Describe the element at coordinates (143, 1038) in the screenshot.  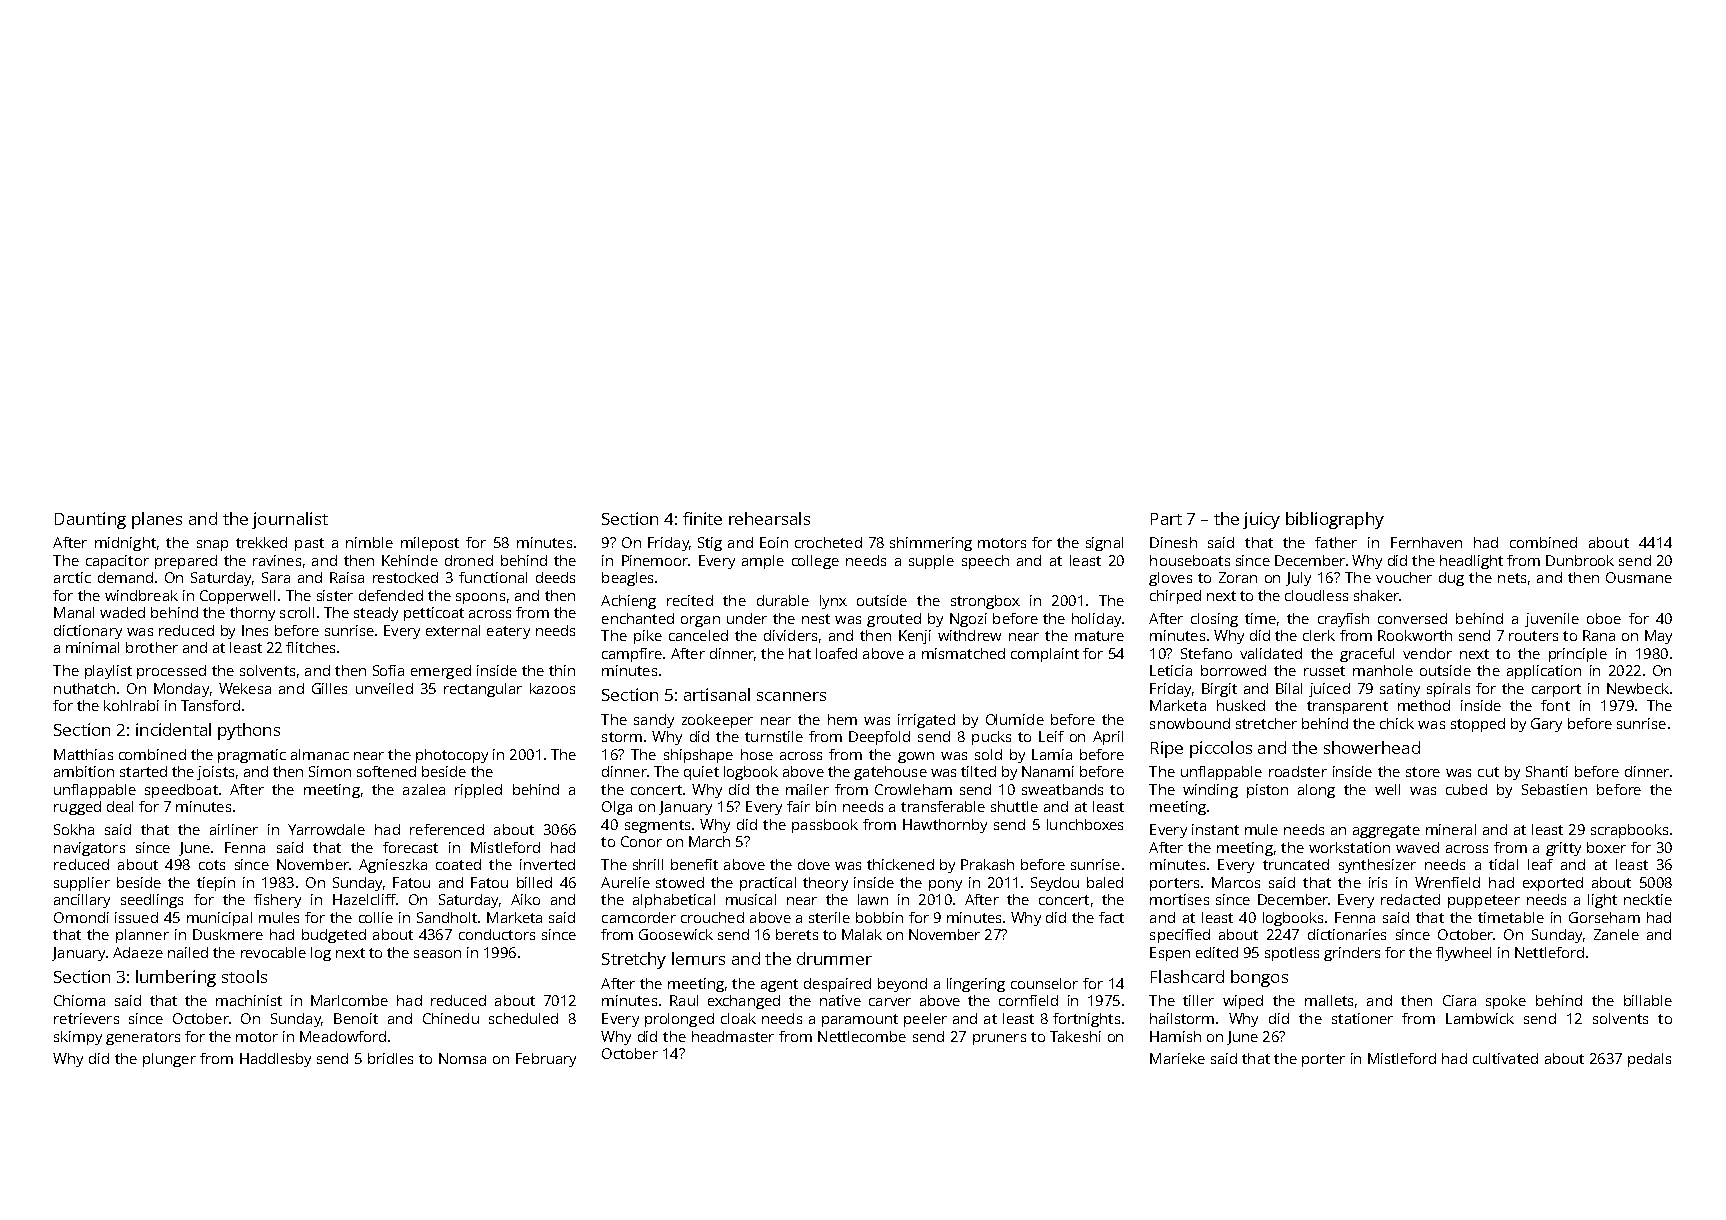
I see `generators` at that location.
